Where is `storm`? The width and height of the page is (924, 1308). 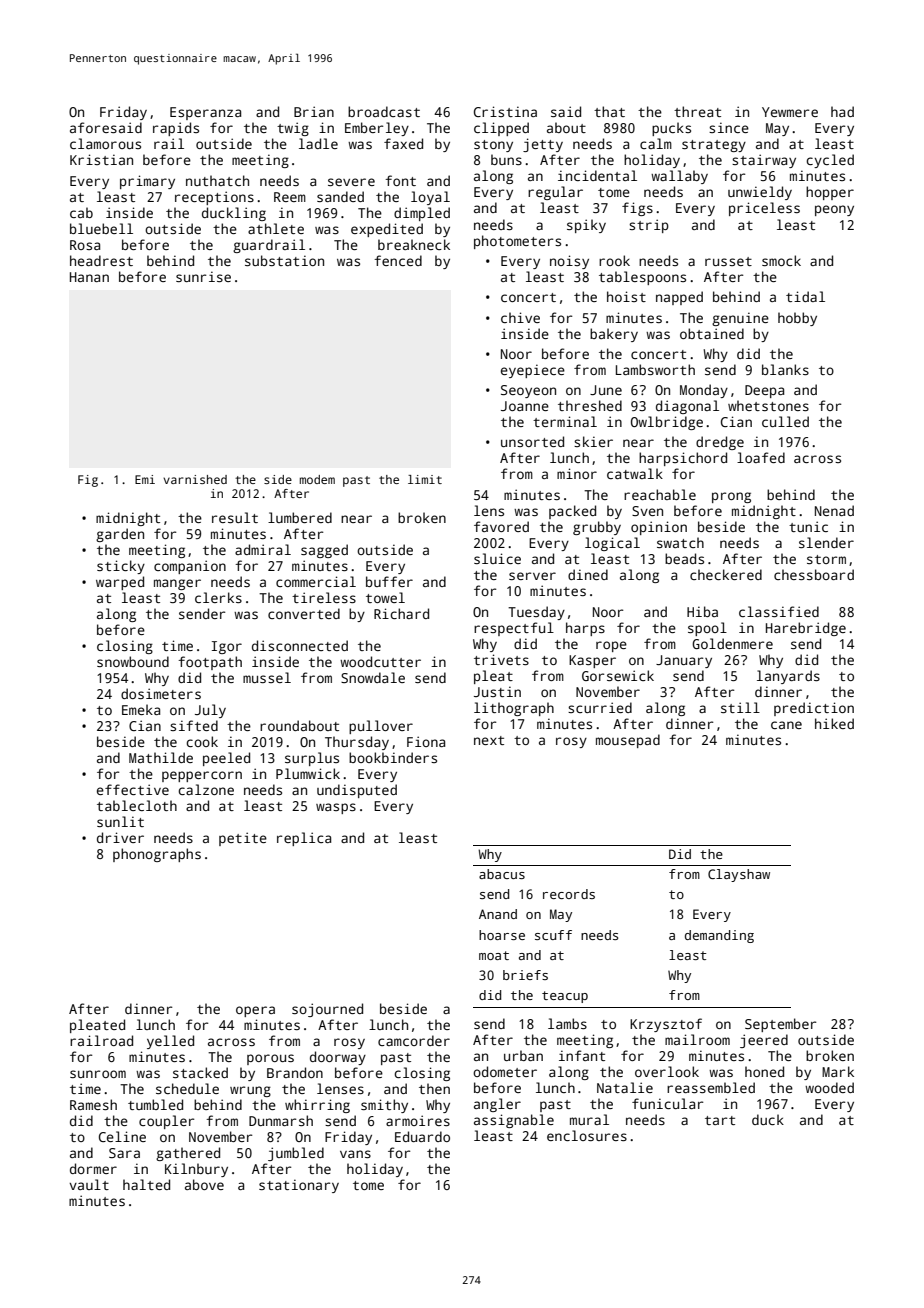 storm is located at coordinates (826, 559).
